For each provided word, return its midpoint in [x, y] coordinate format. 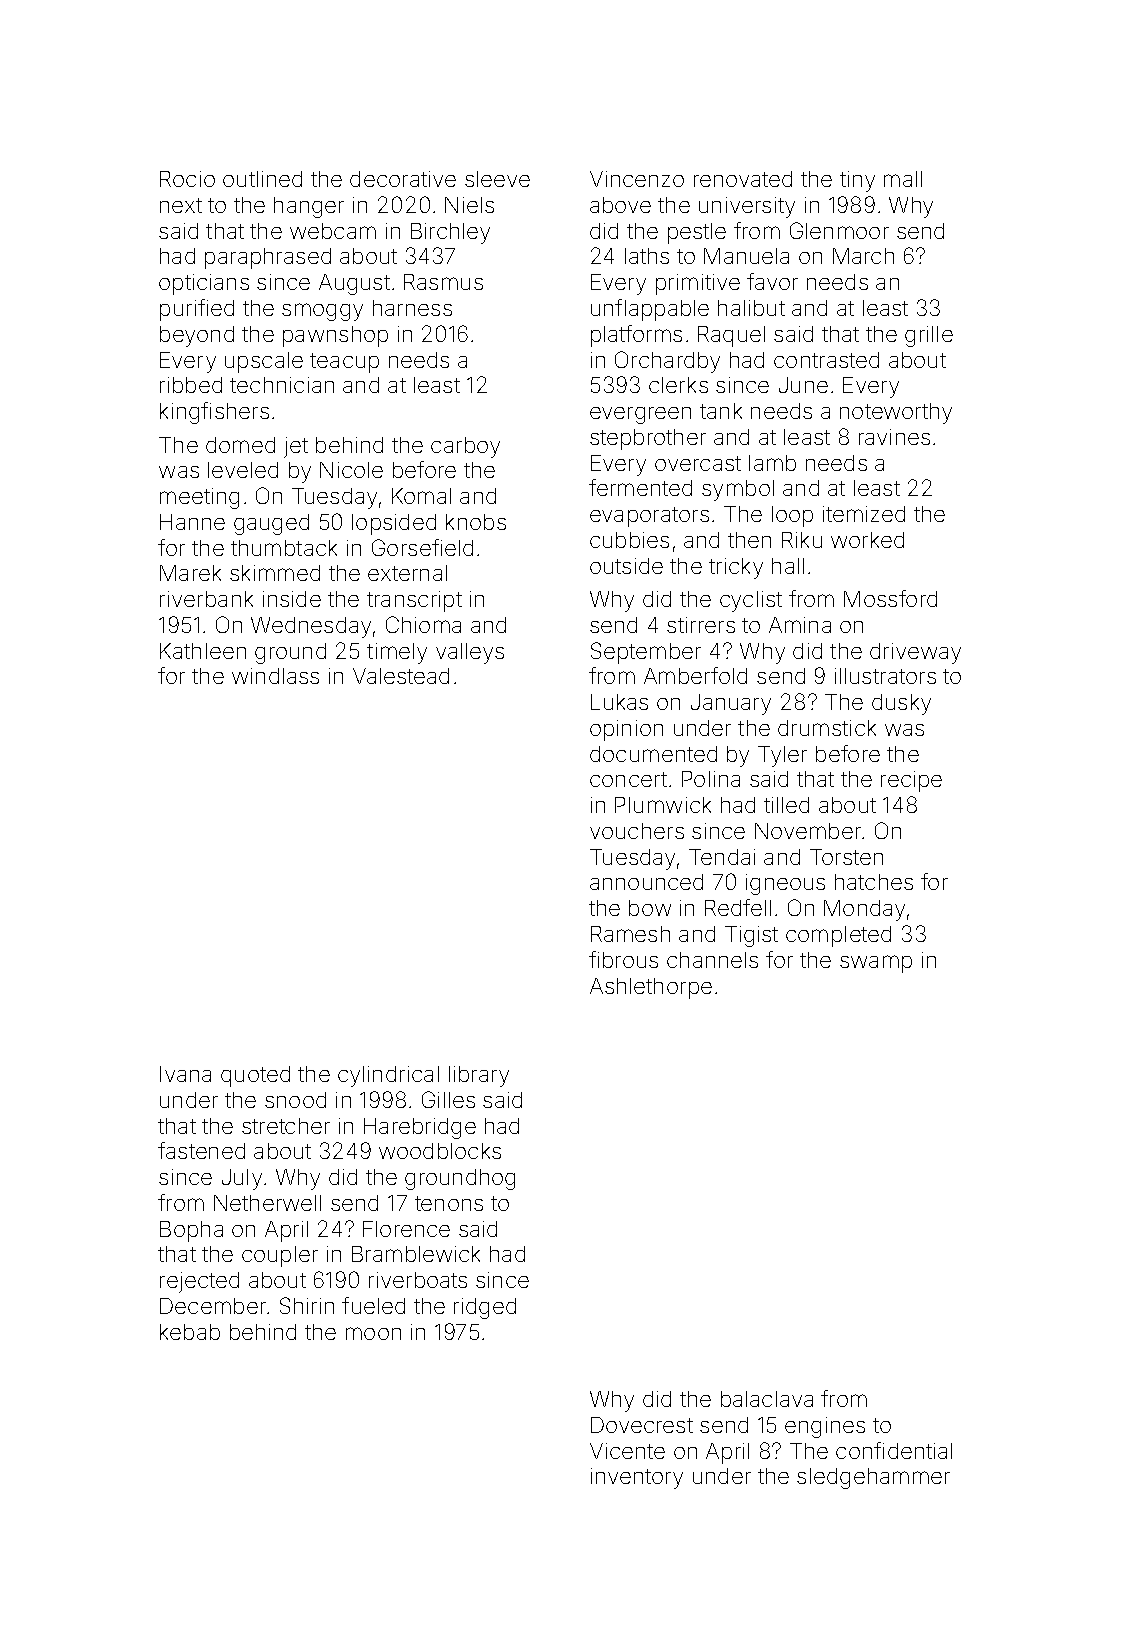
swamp [876, 964]
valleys [470, 653]
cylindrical [388, 1076]
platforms [636, 336]
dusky [901, 704]
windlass [275, 676]
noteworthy [896, 413]
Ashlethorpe [651, 988]
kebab [190, 1332]
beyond [197, 336]
